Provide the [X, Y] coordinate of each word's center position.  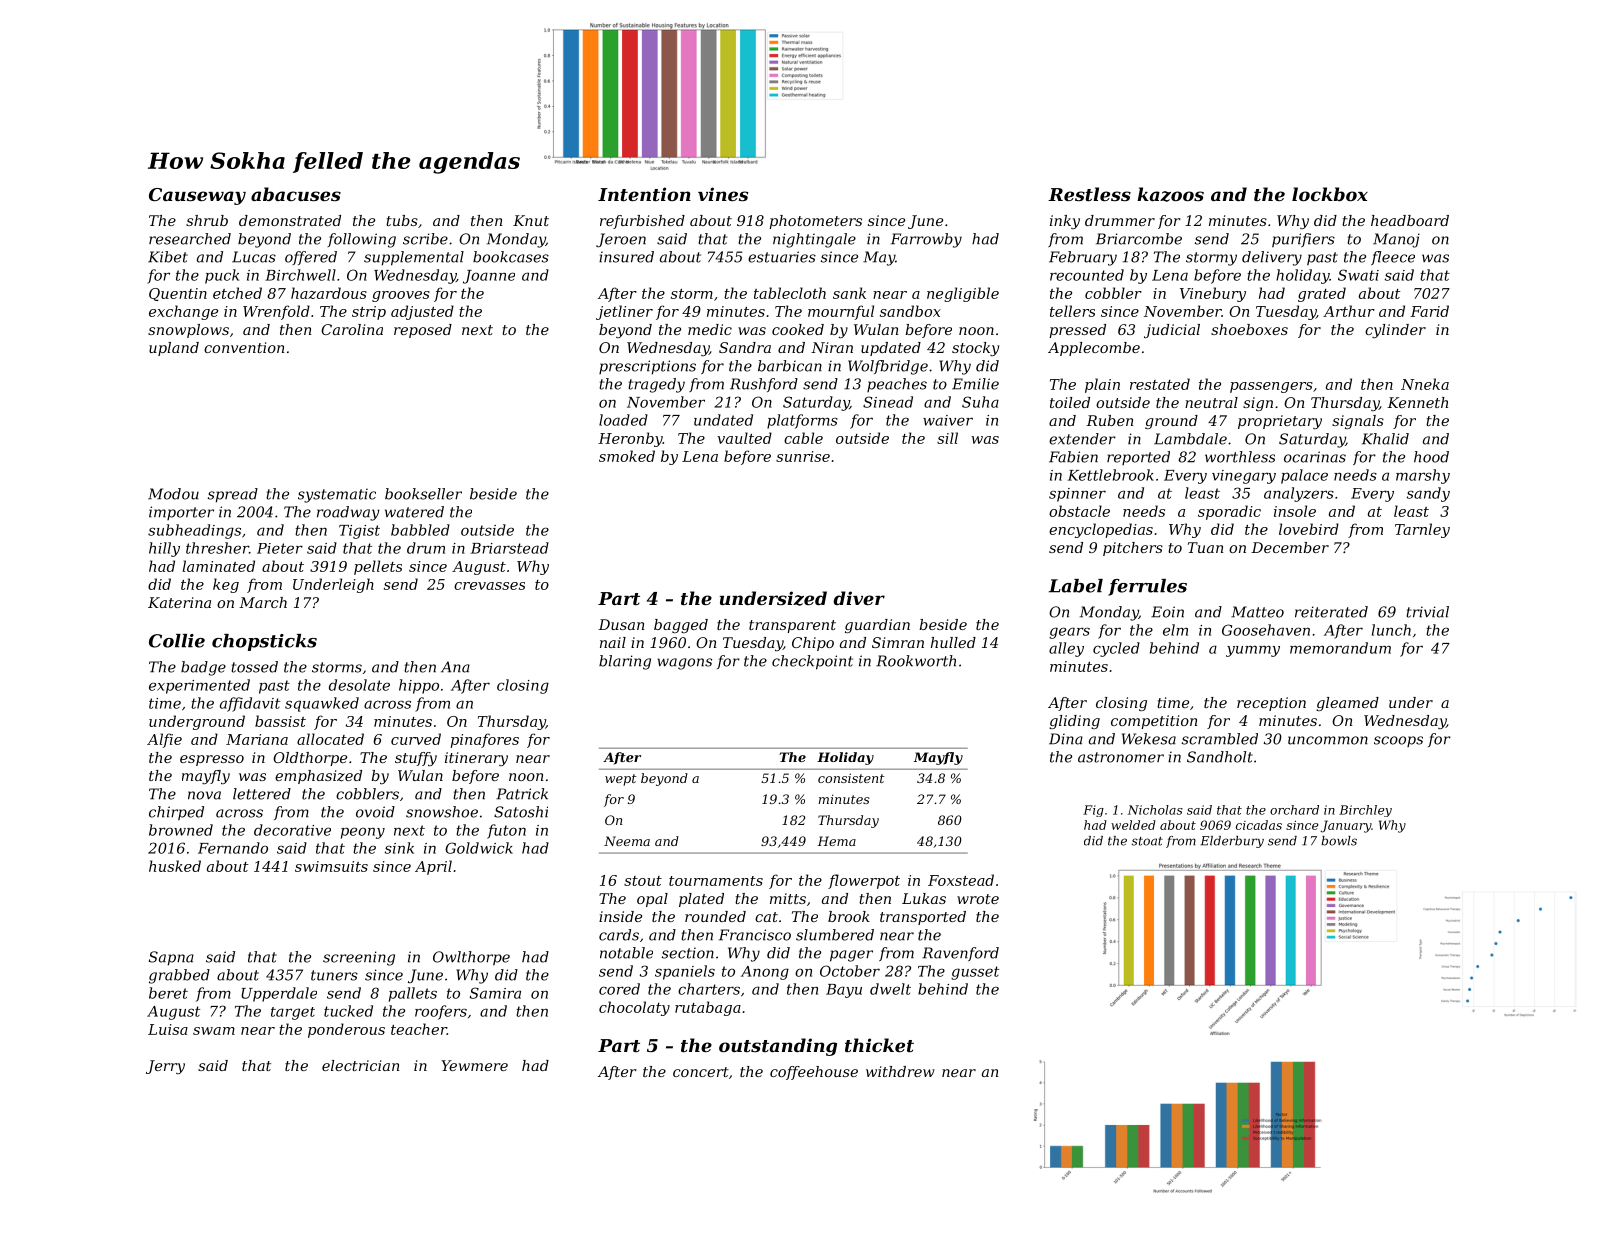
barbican [790, 366]
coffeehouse [814, 1073]
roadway [348, 513]
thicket [879, 1045]
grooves [401, 296]
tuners [334, 975]
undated [723, 420]
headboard [1410, 220]
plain [1102, 385]
